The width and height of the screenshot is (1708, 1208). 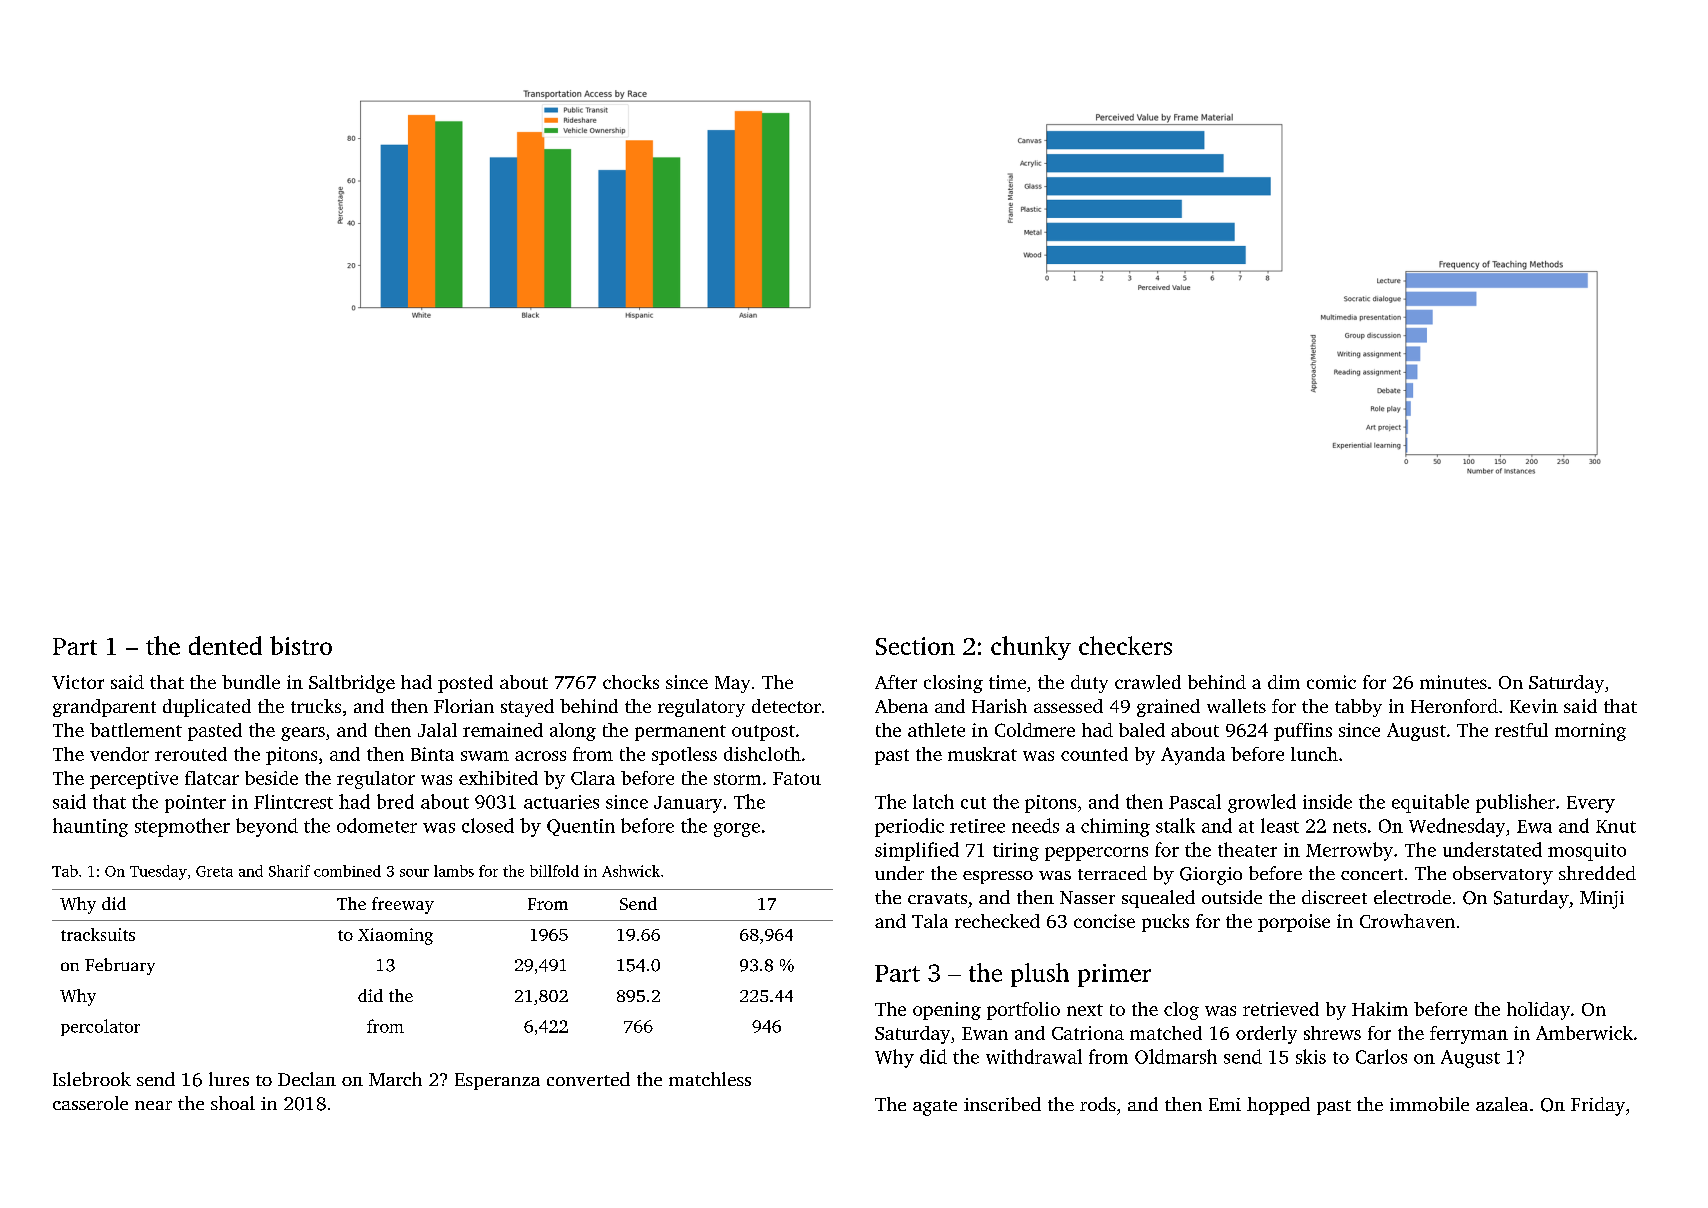 What do you see at coordinates (403, 905) in the screenshot?
I see `freeway` at bounding box center [403, 905].
